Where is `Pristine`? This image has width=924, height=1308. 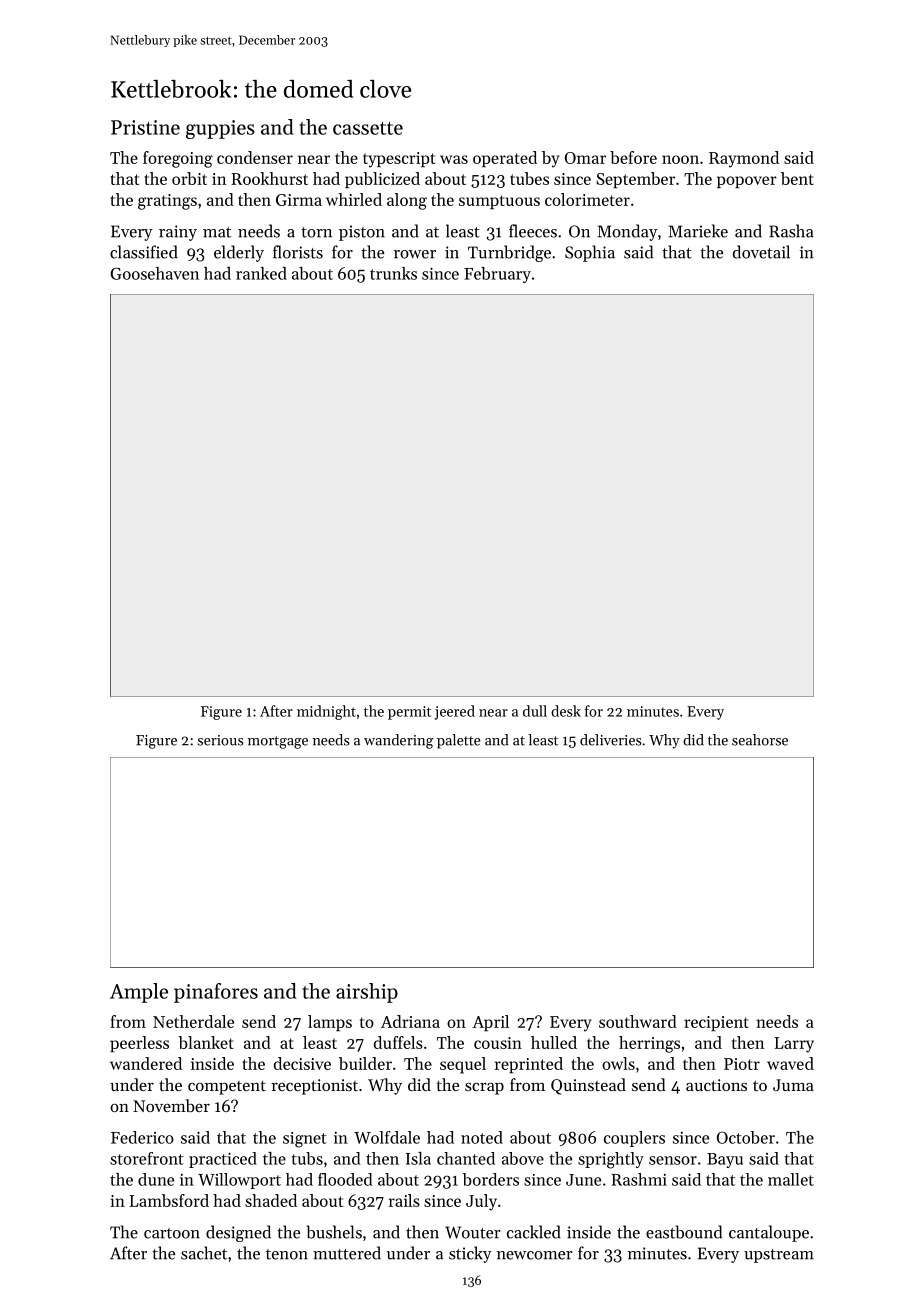 Pristine is located at coordinates (145, 127).
